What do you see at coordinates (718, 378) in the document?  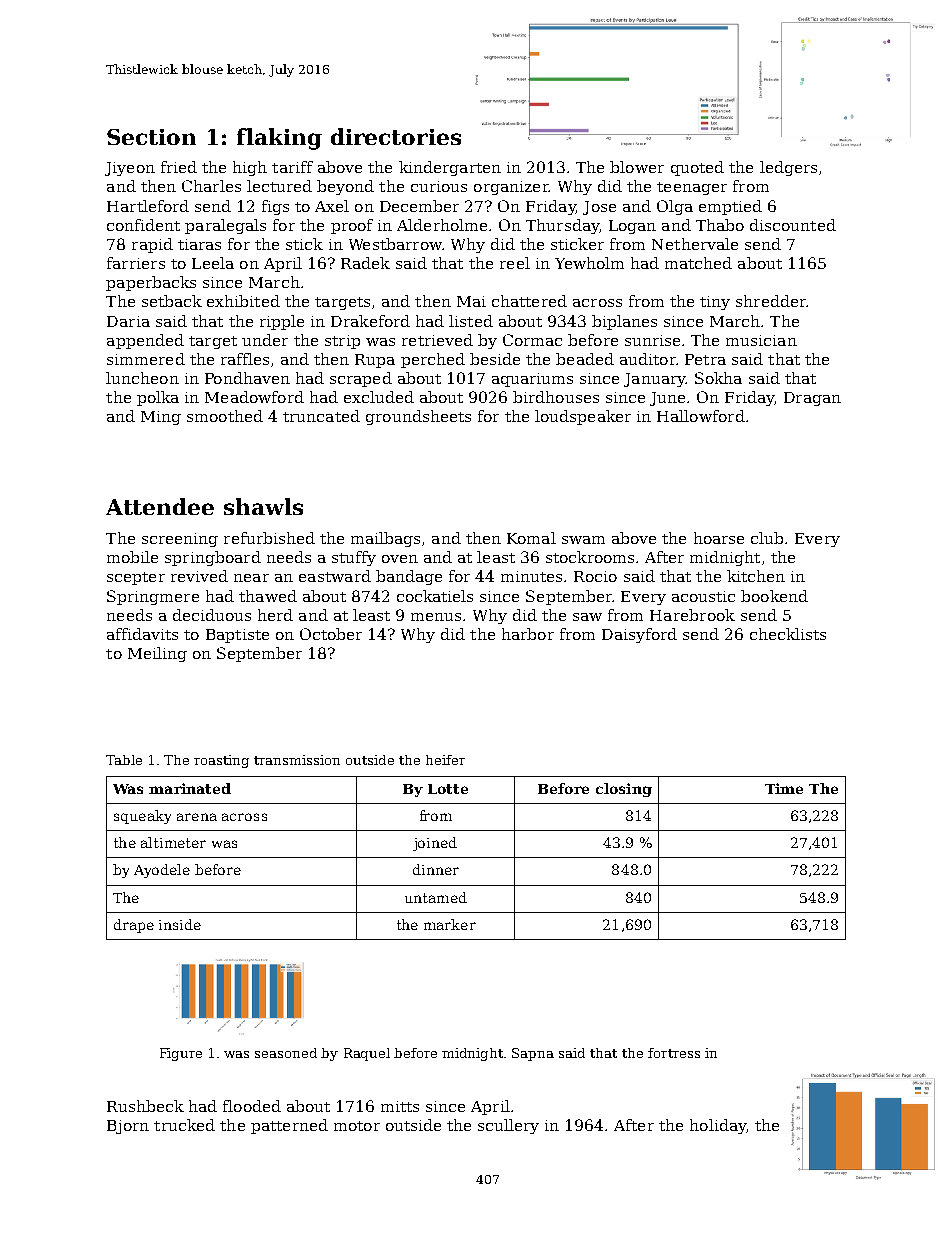 I see `Sokha` at bounding box center [718, 378].
